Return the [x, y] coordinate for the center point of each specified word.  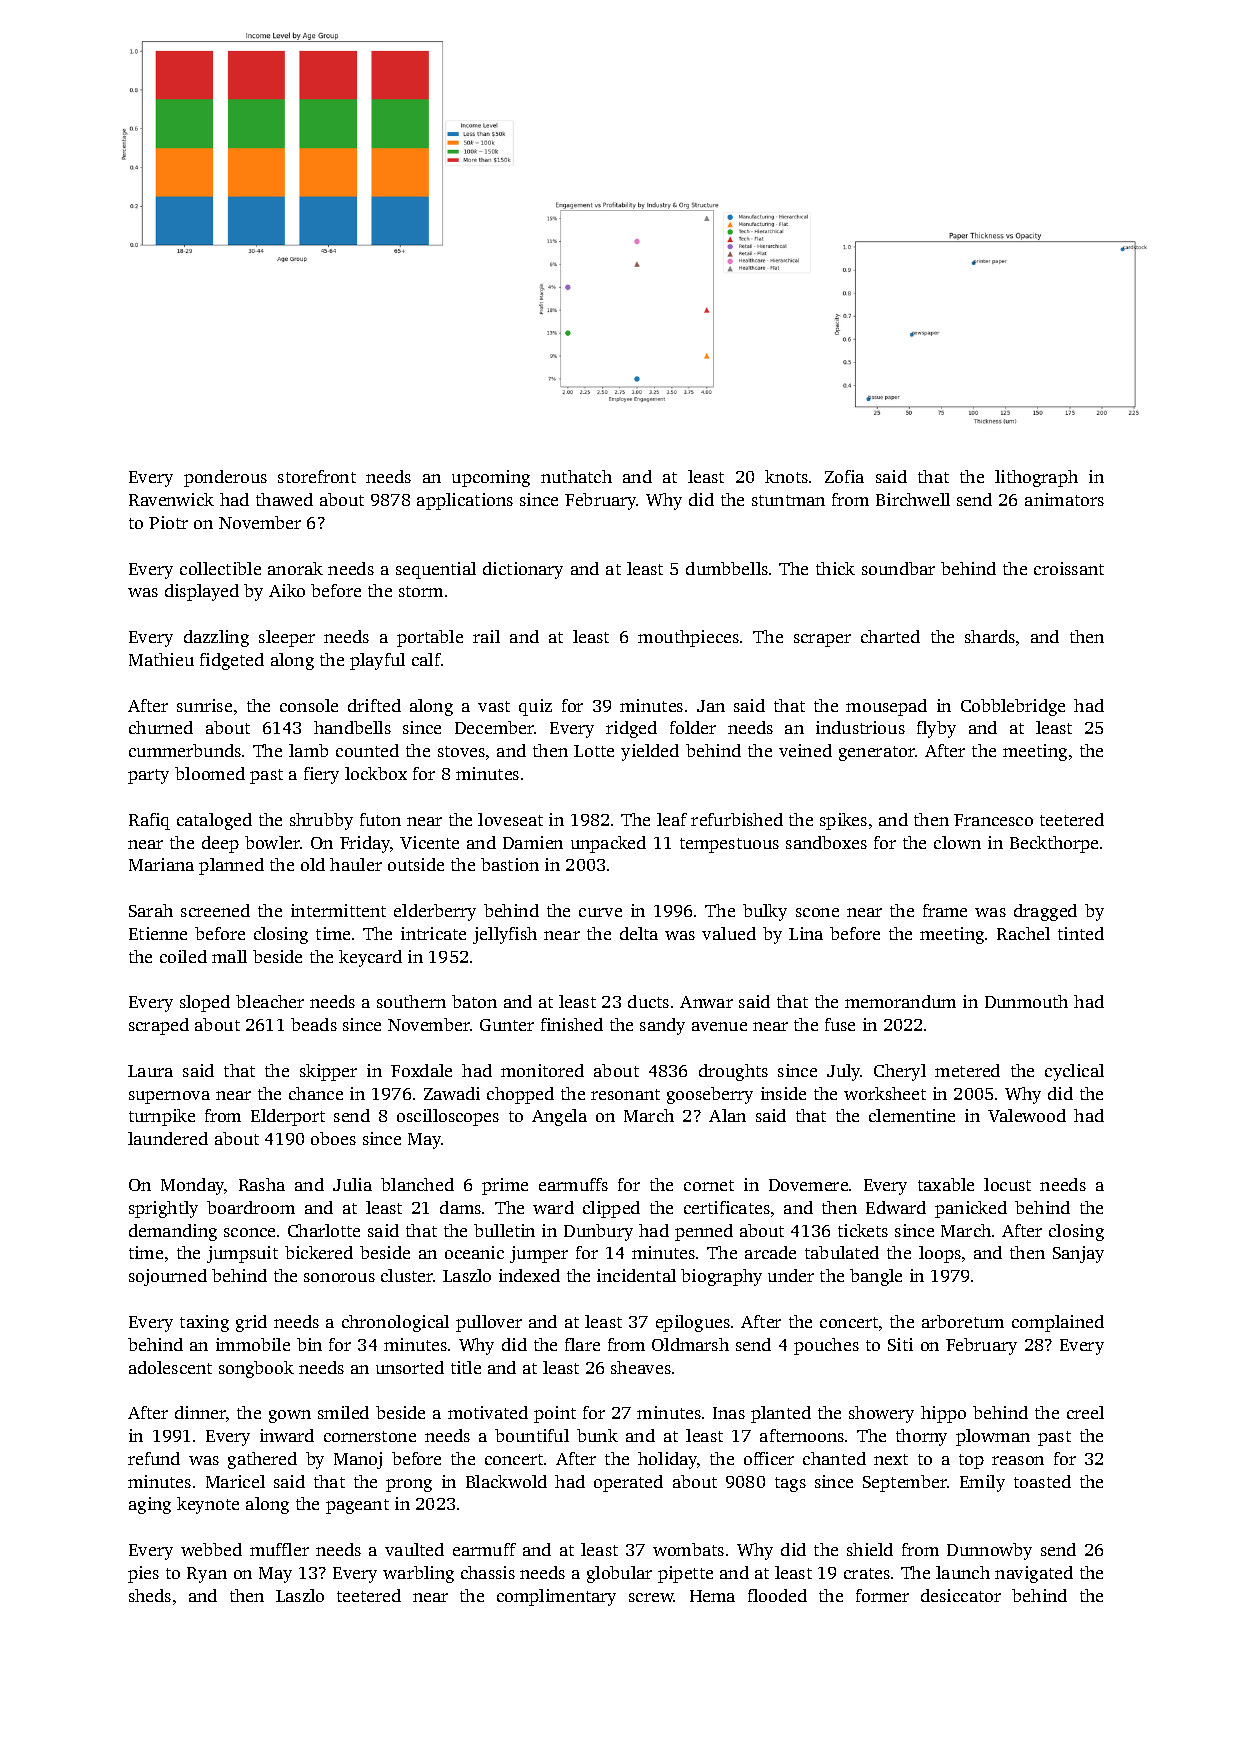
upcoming [491, 478]
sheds [150, 1595]
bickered [319, 1252]
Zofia [844, 476]
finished [572, 1024]
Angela [559, 1117]
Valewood [1027, 1115]
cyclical [1074, 1072]
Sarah [151, 910]
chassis [488, 1572]
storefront [317, 476]
